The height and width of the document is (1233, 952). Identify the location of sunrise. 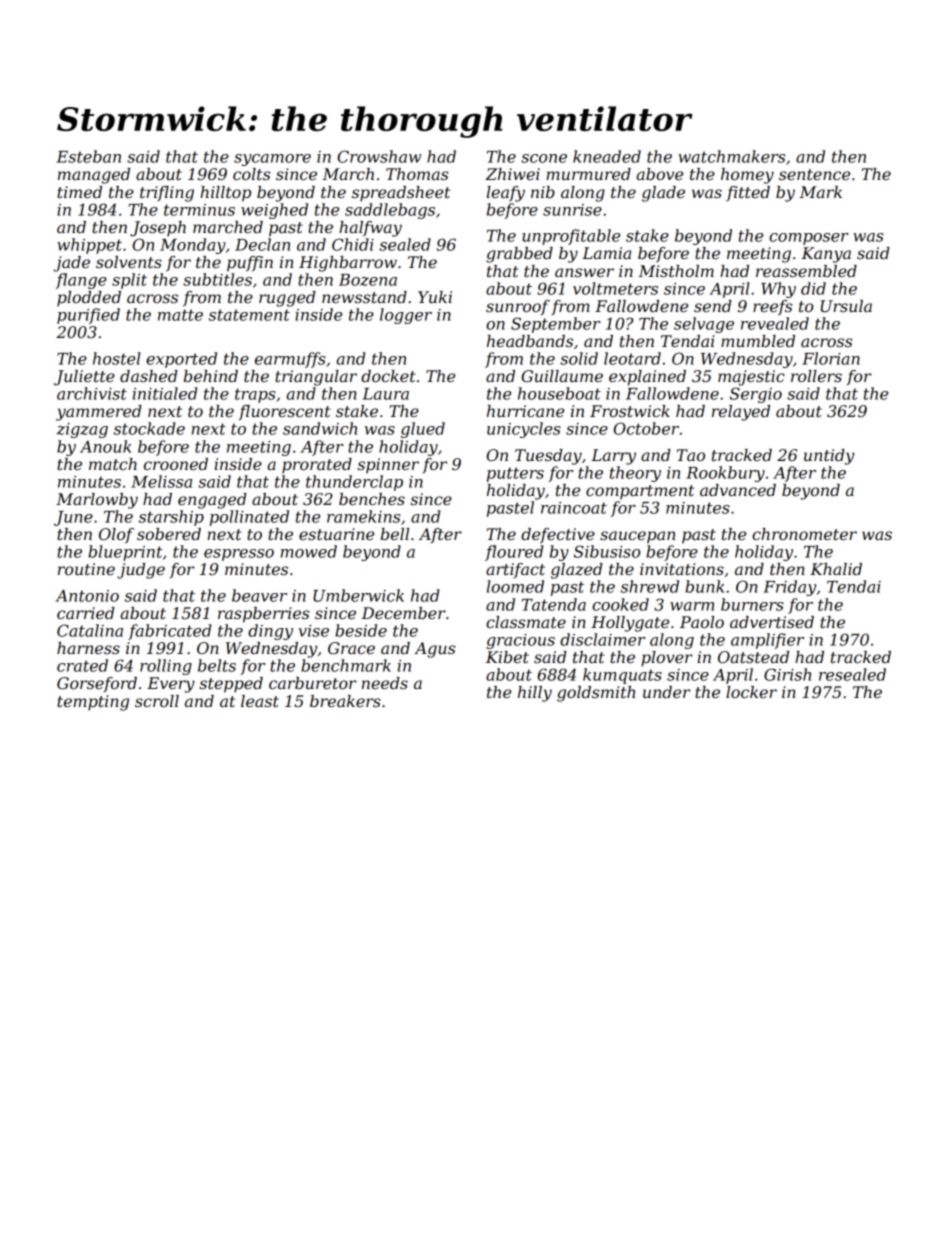
(572, 210).
